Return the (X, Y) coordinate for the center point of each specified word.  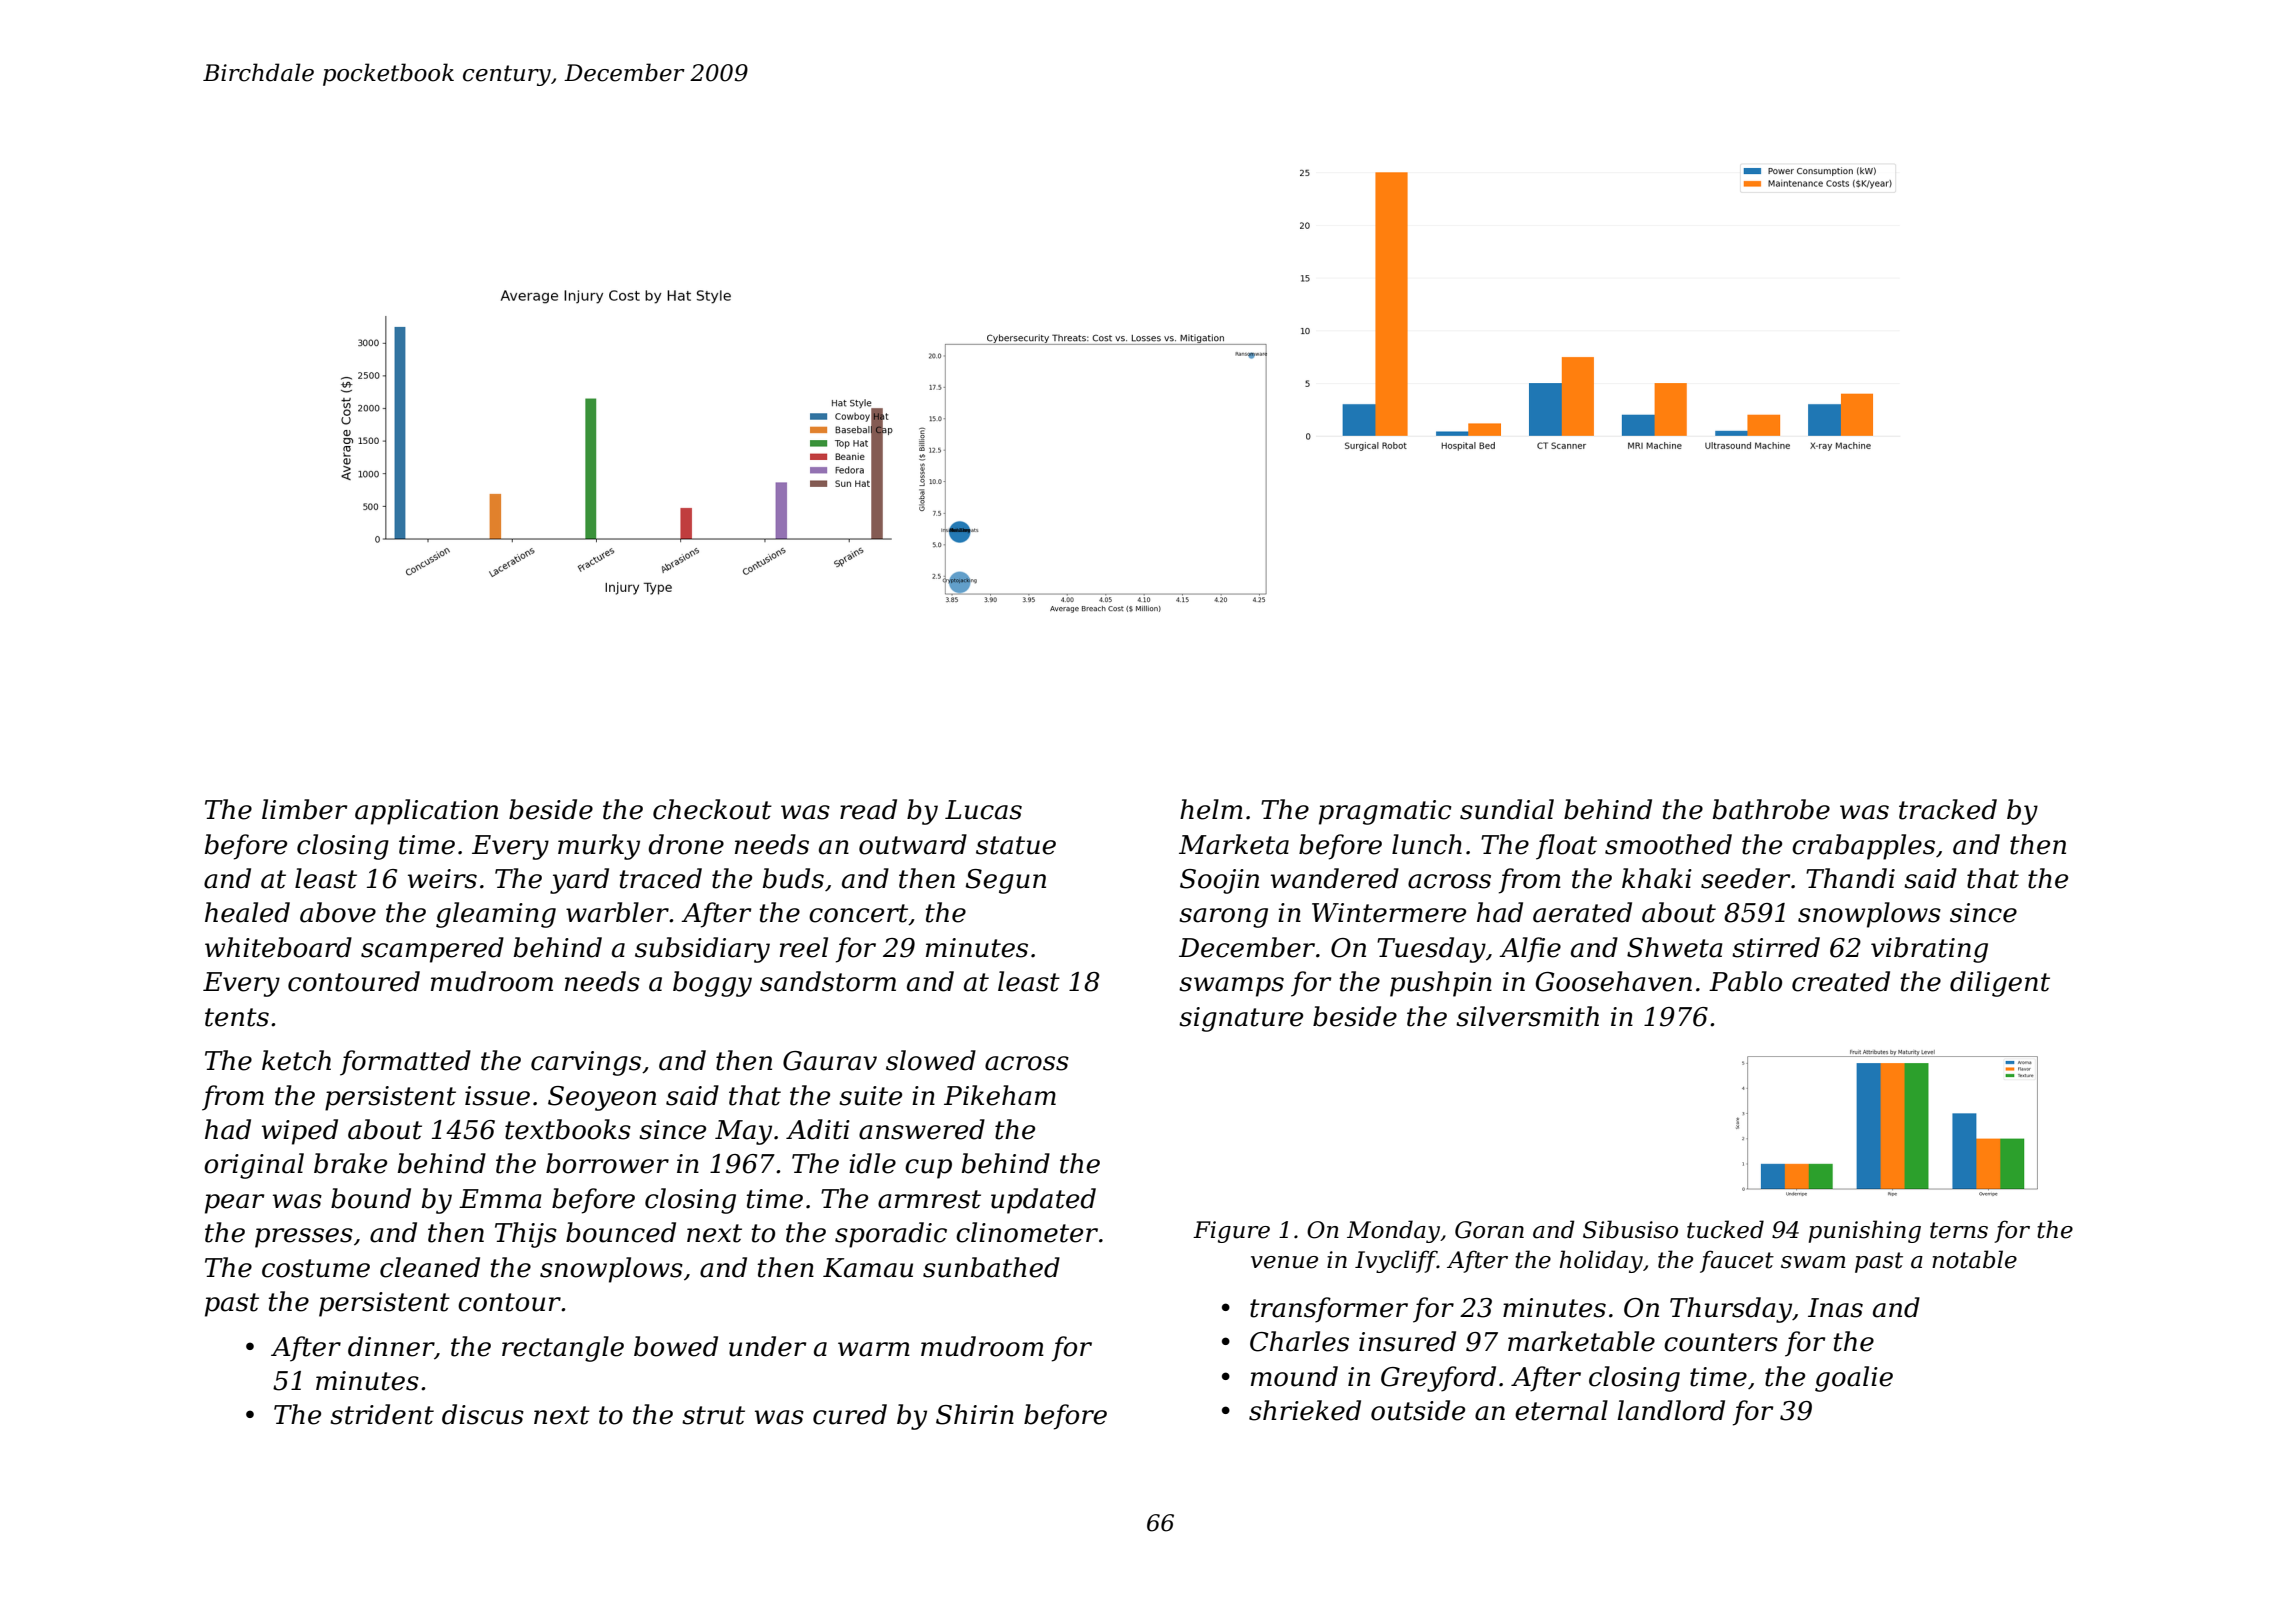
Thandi (1850, 878)
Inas (1835, 1308)
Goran (1489, 1230)
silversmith (1527, 1016)
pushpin (1441, 984)
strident (382, 1414)
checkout (712, 809)
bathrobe (1771, 809)
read (868, 809)
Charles (1299, 1341)
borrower (607, 1163)
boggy (712, 984)
